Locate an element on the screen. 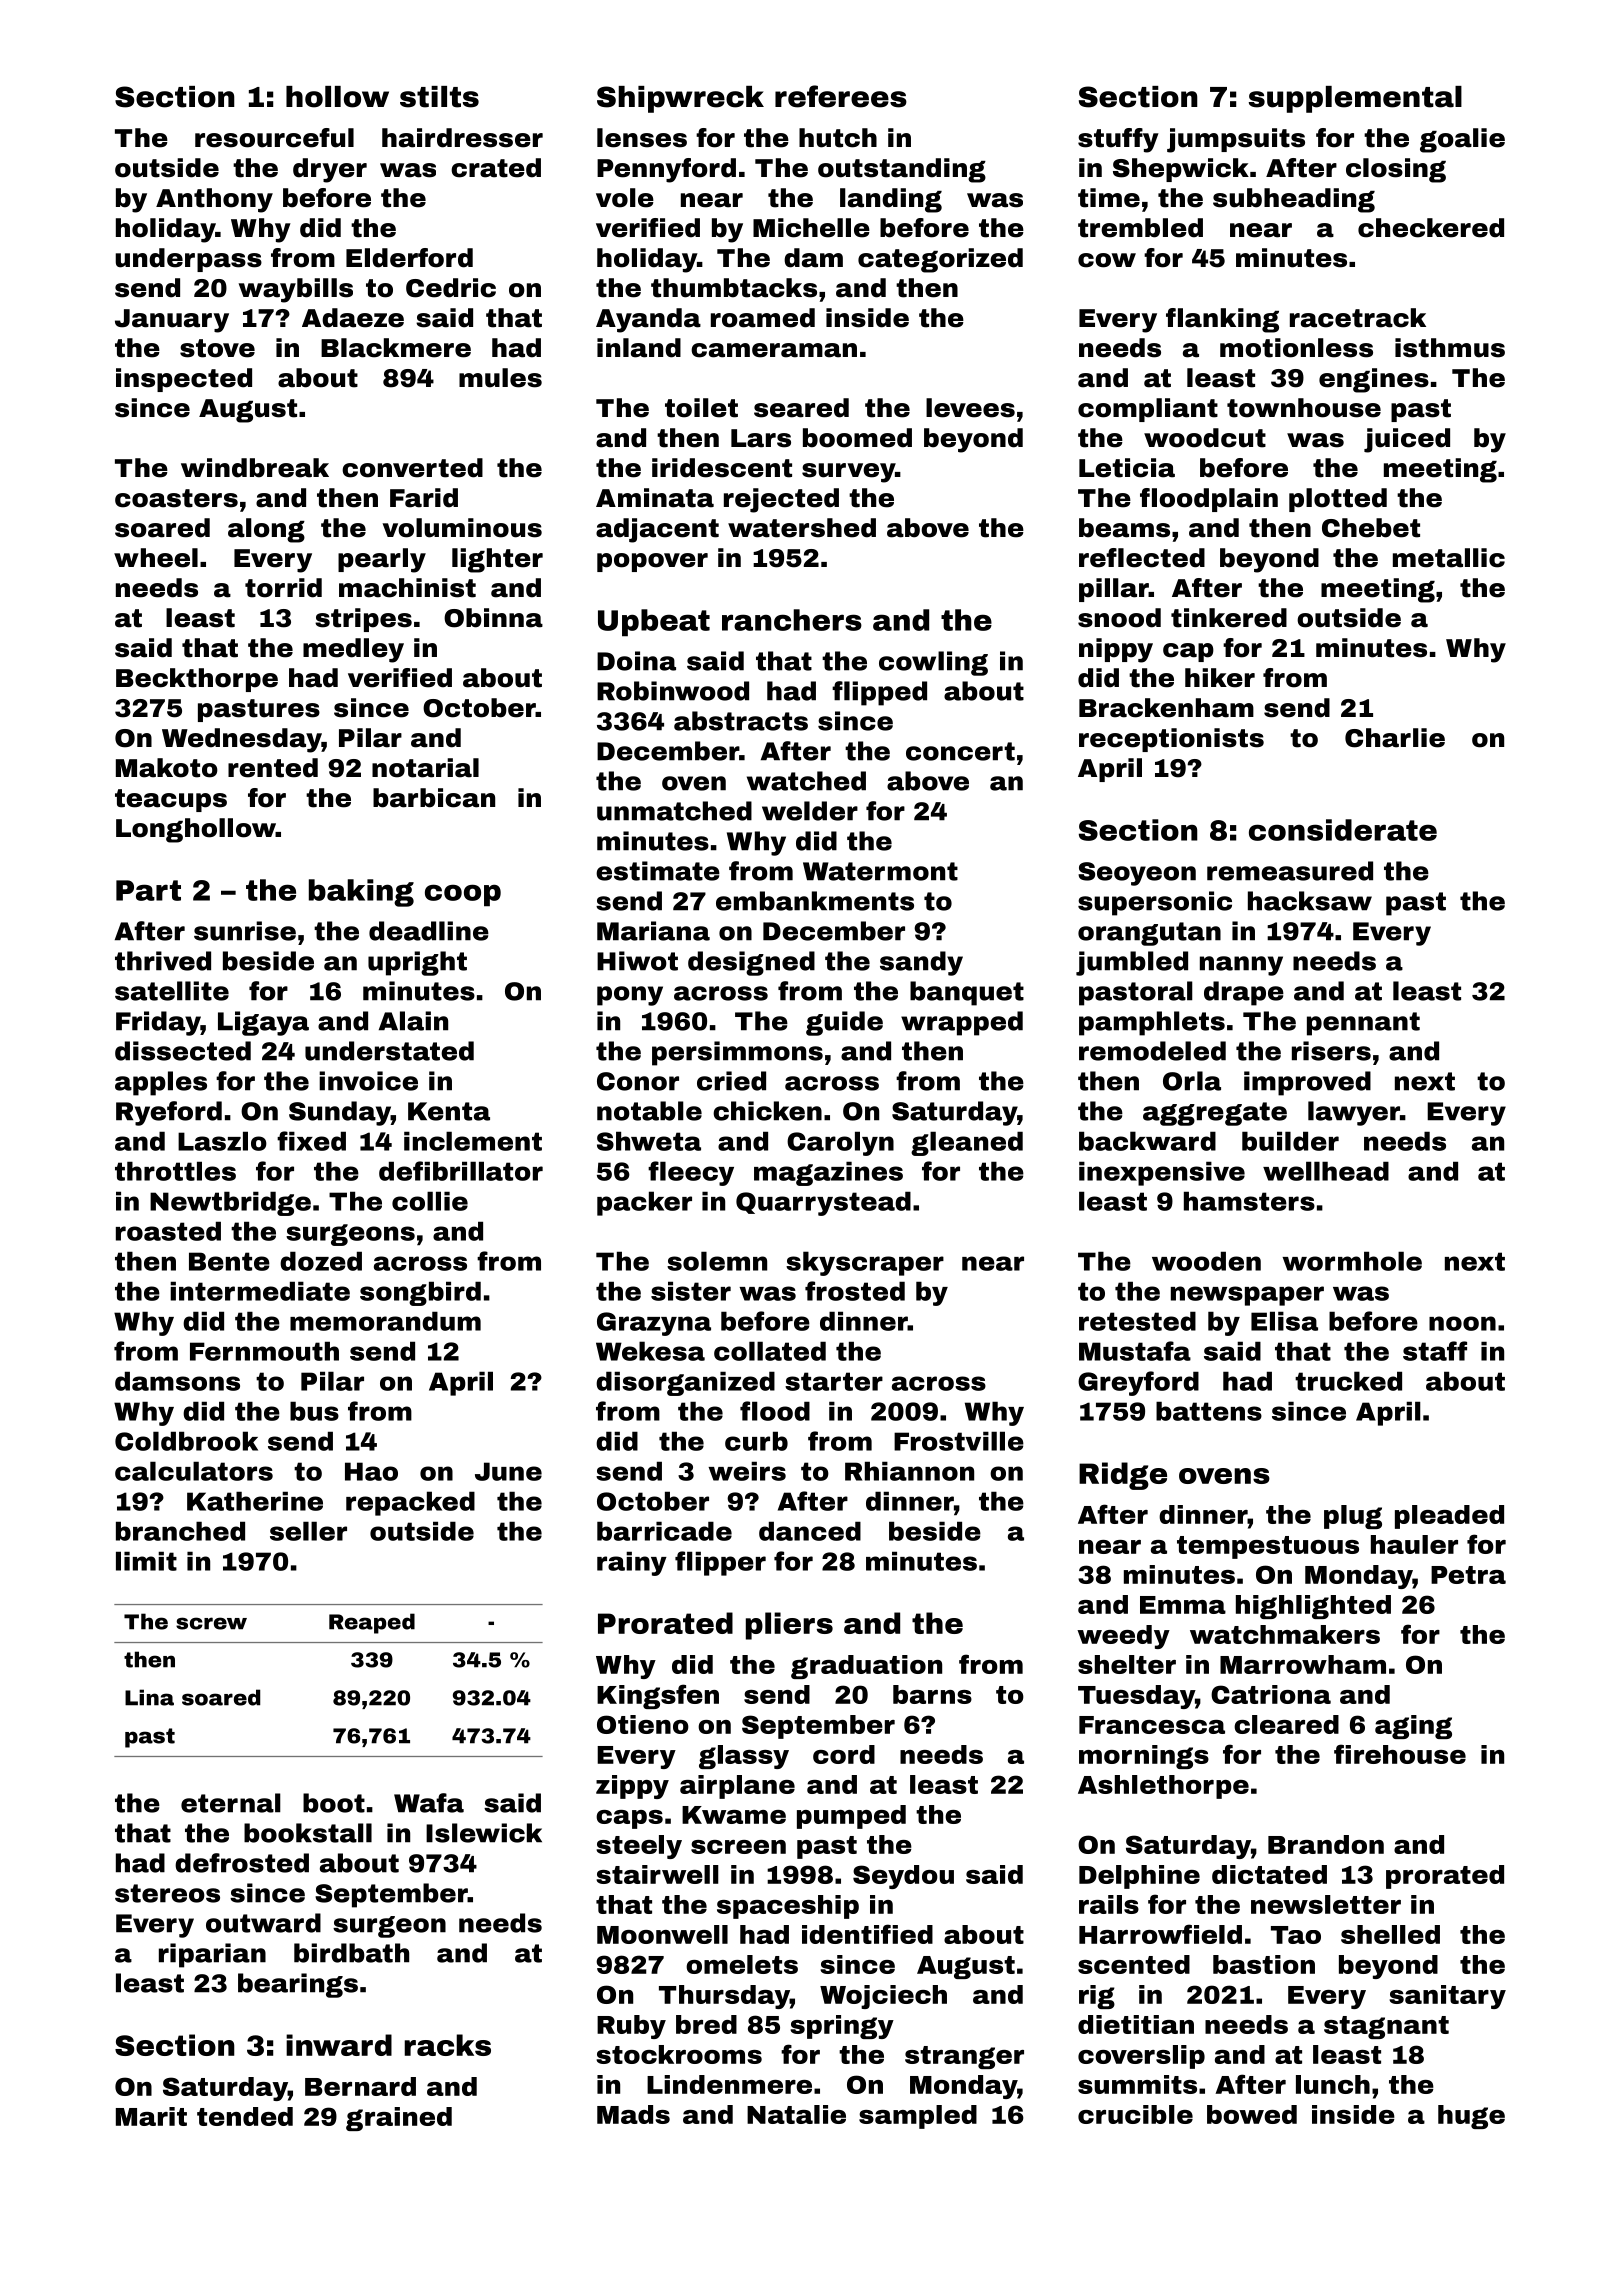  Charlie is located at coordinates (1395, 738).
